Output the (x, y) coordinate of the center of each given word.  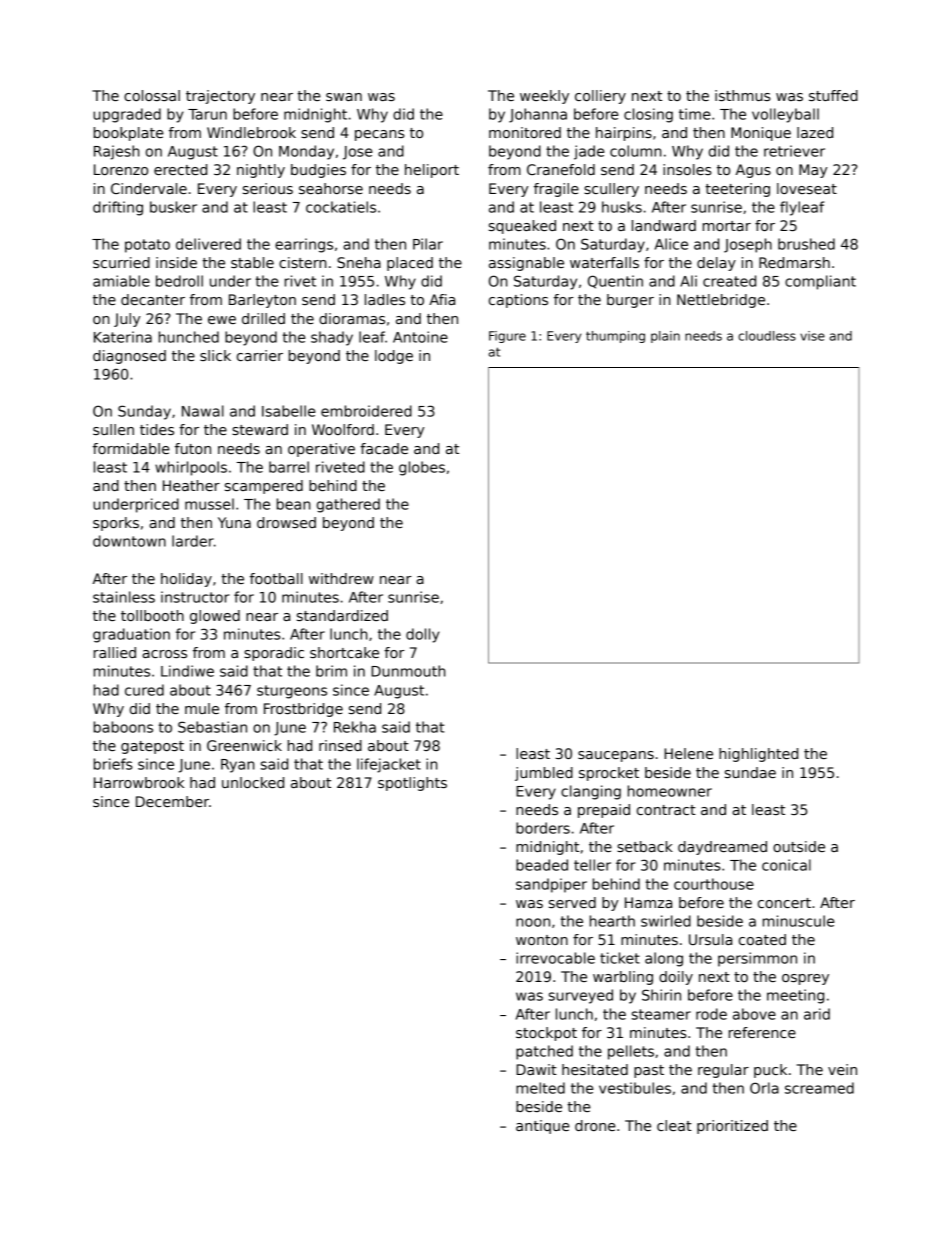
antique (543, 1127)
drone (595, 1125)
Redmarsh (794, 262)
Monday (306, 152)
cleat (674, 1125)
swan (344, 97)
